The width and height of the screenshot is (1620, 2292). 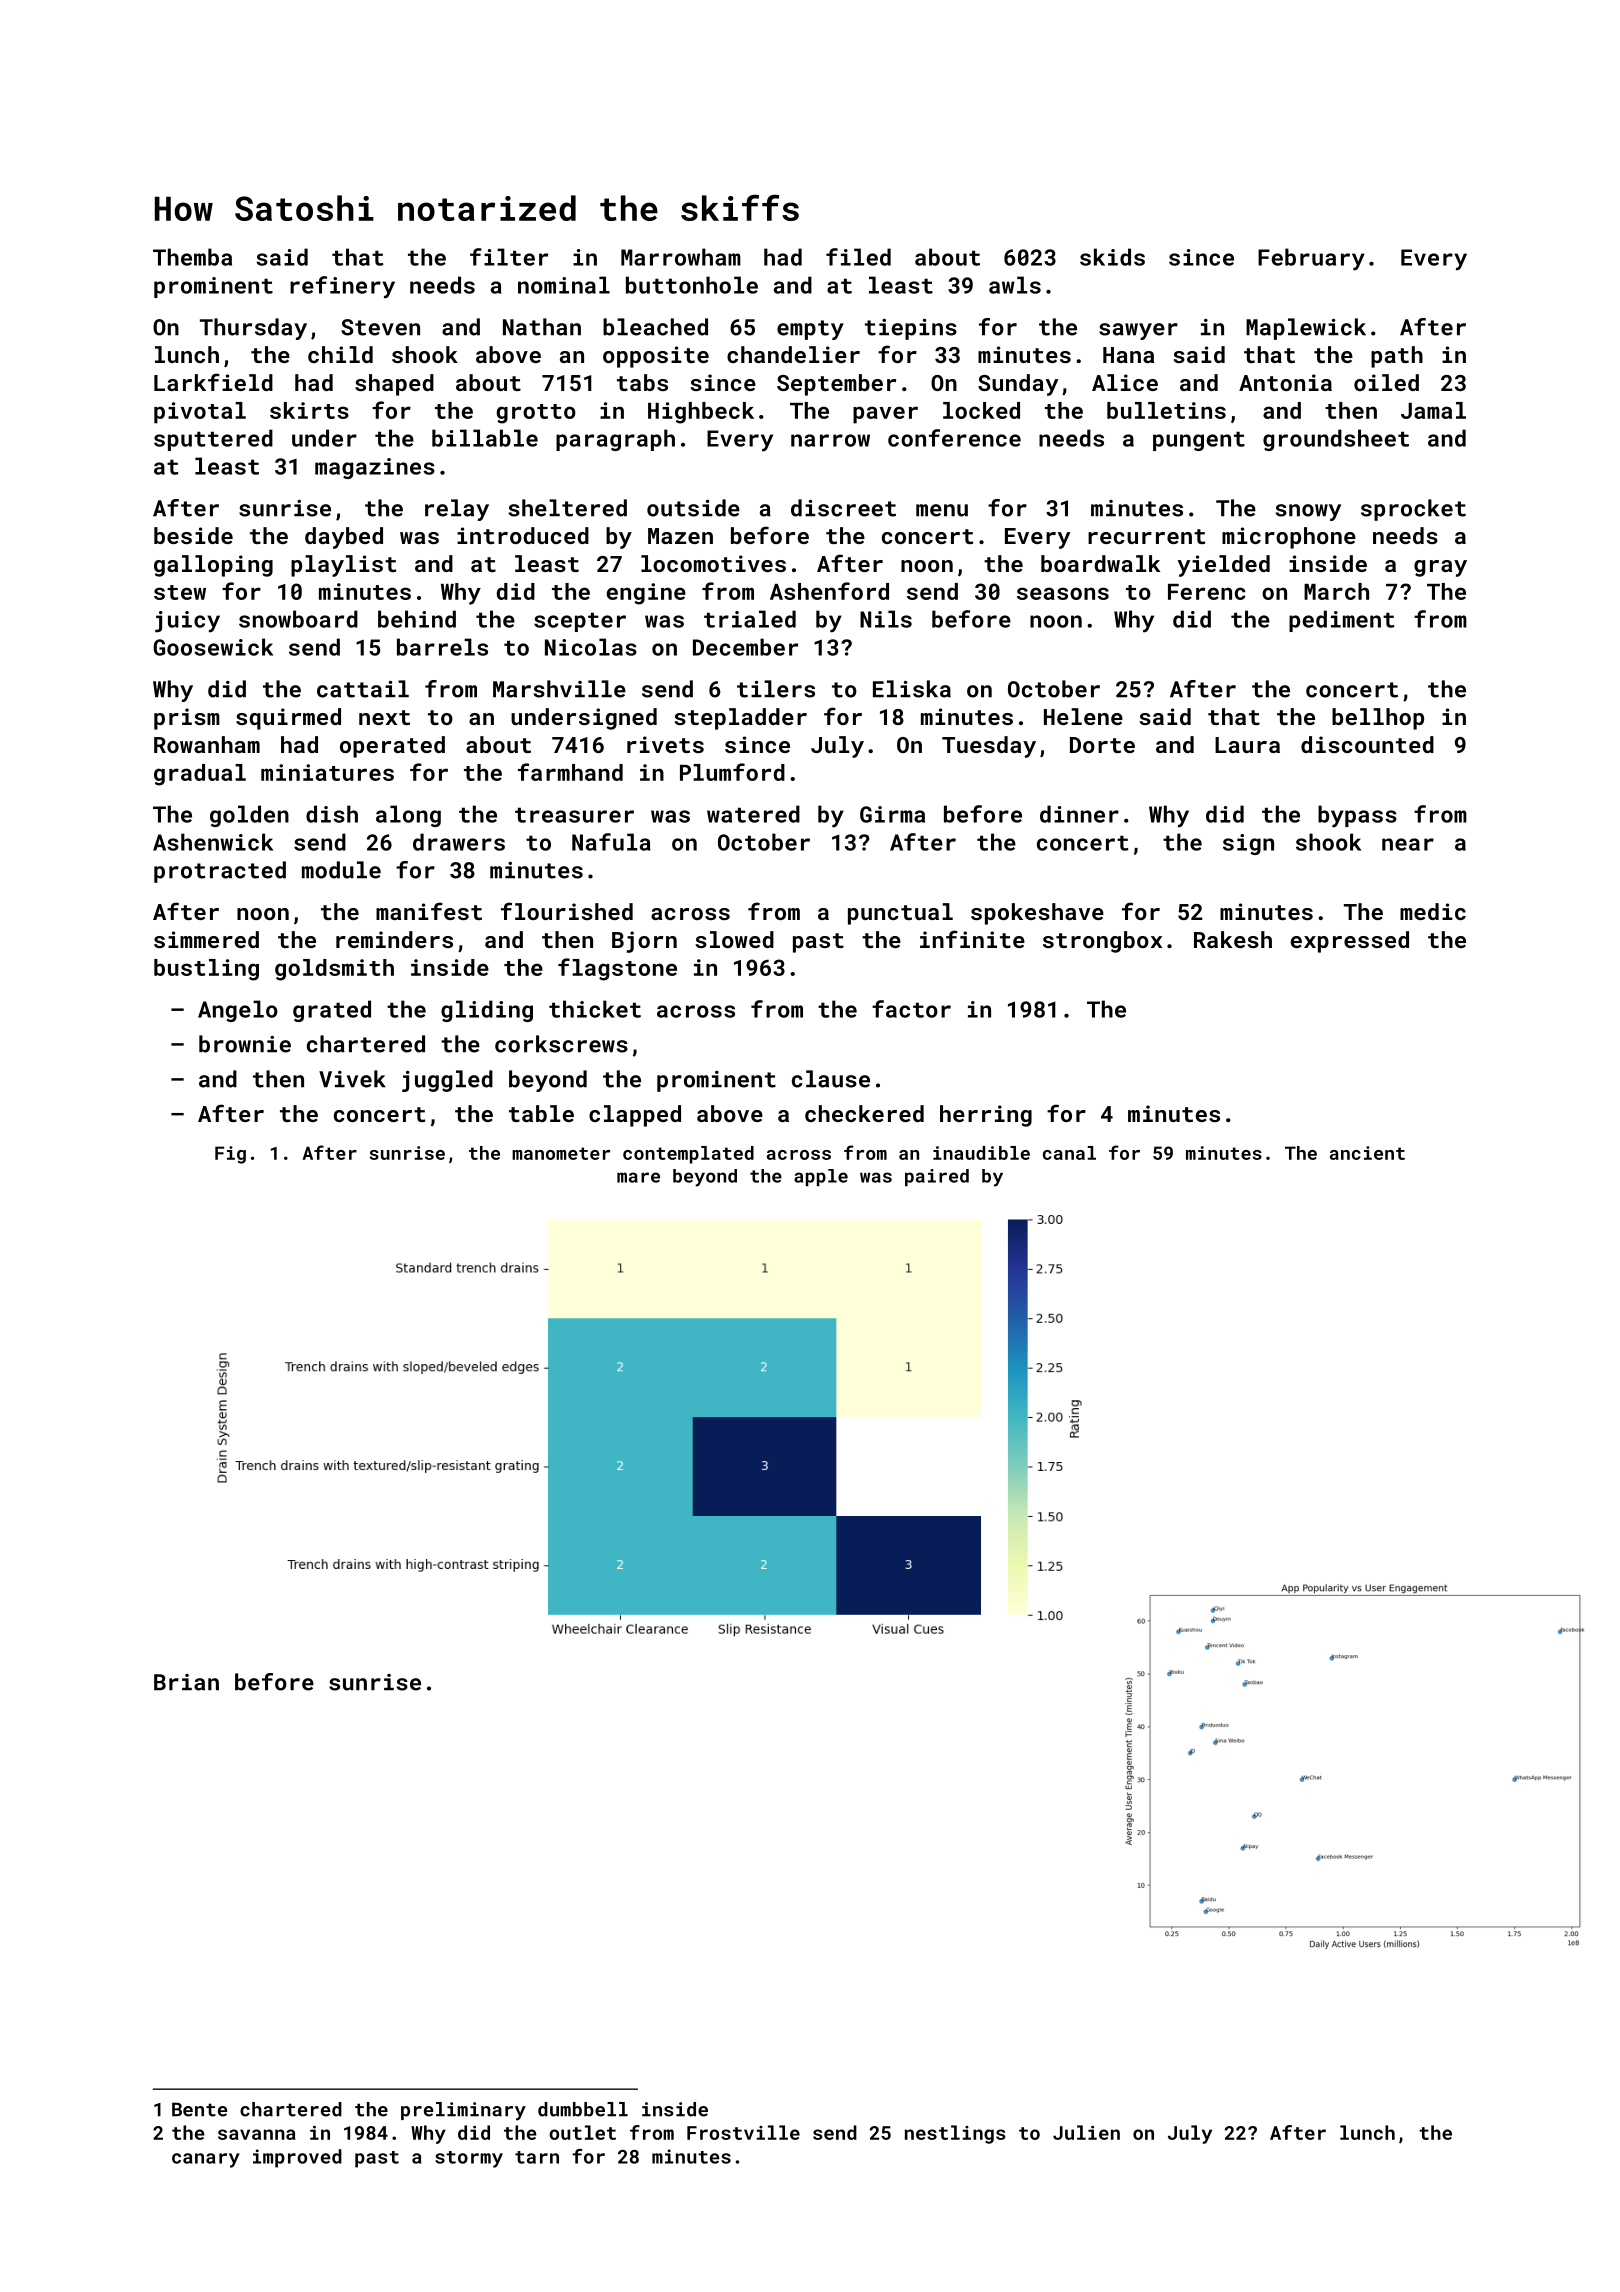 What do you see at coordinates (523, 535) in the screenshot?
I see `introduced` at bounding box center [523, 535].
